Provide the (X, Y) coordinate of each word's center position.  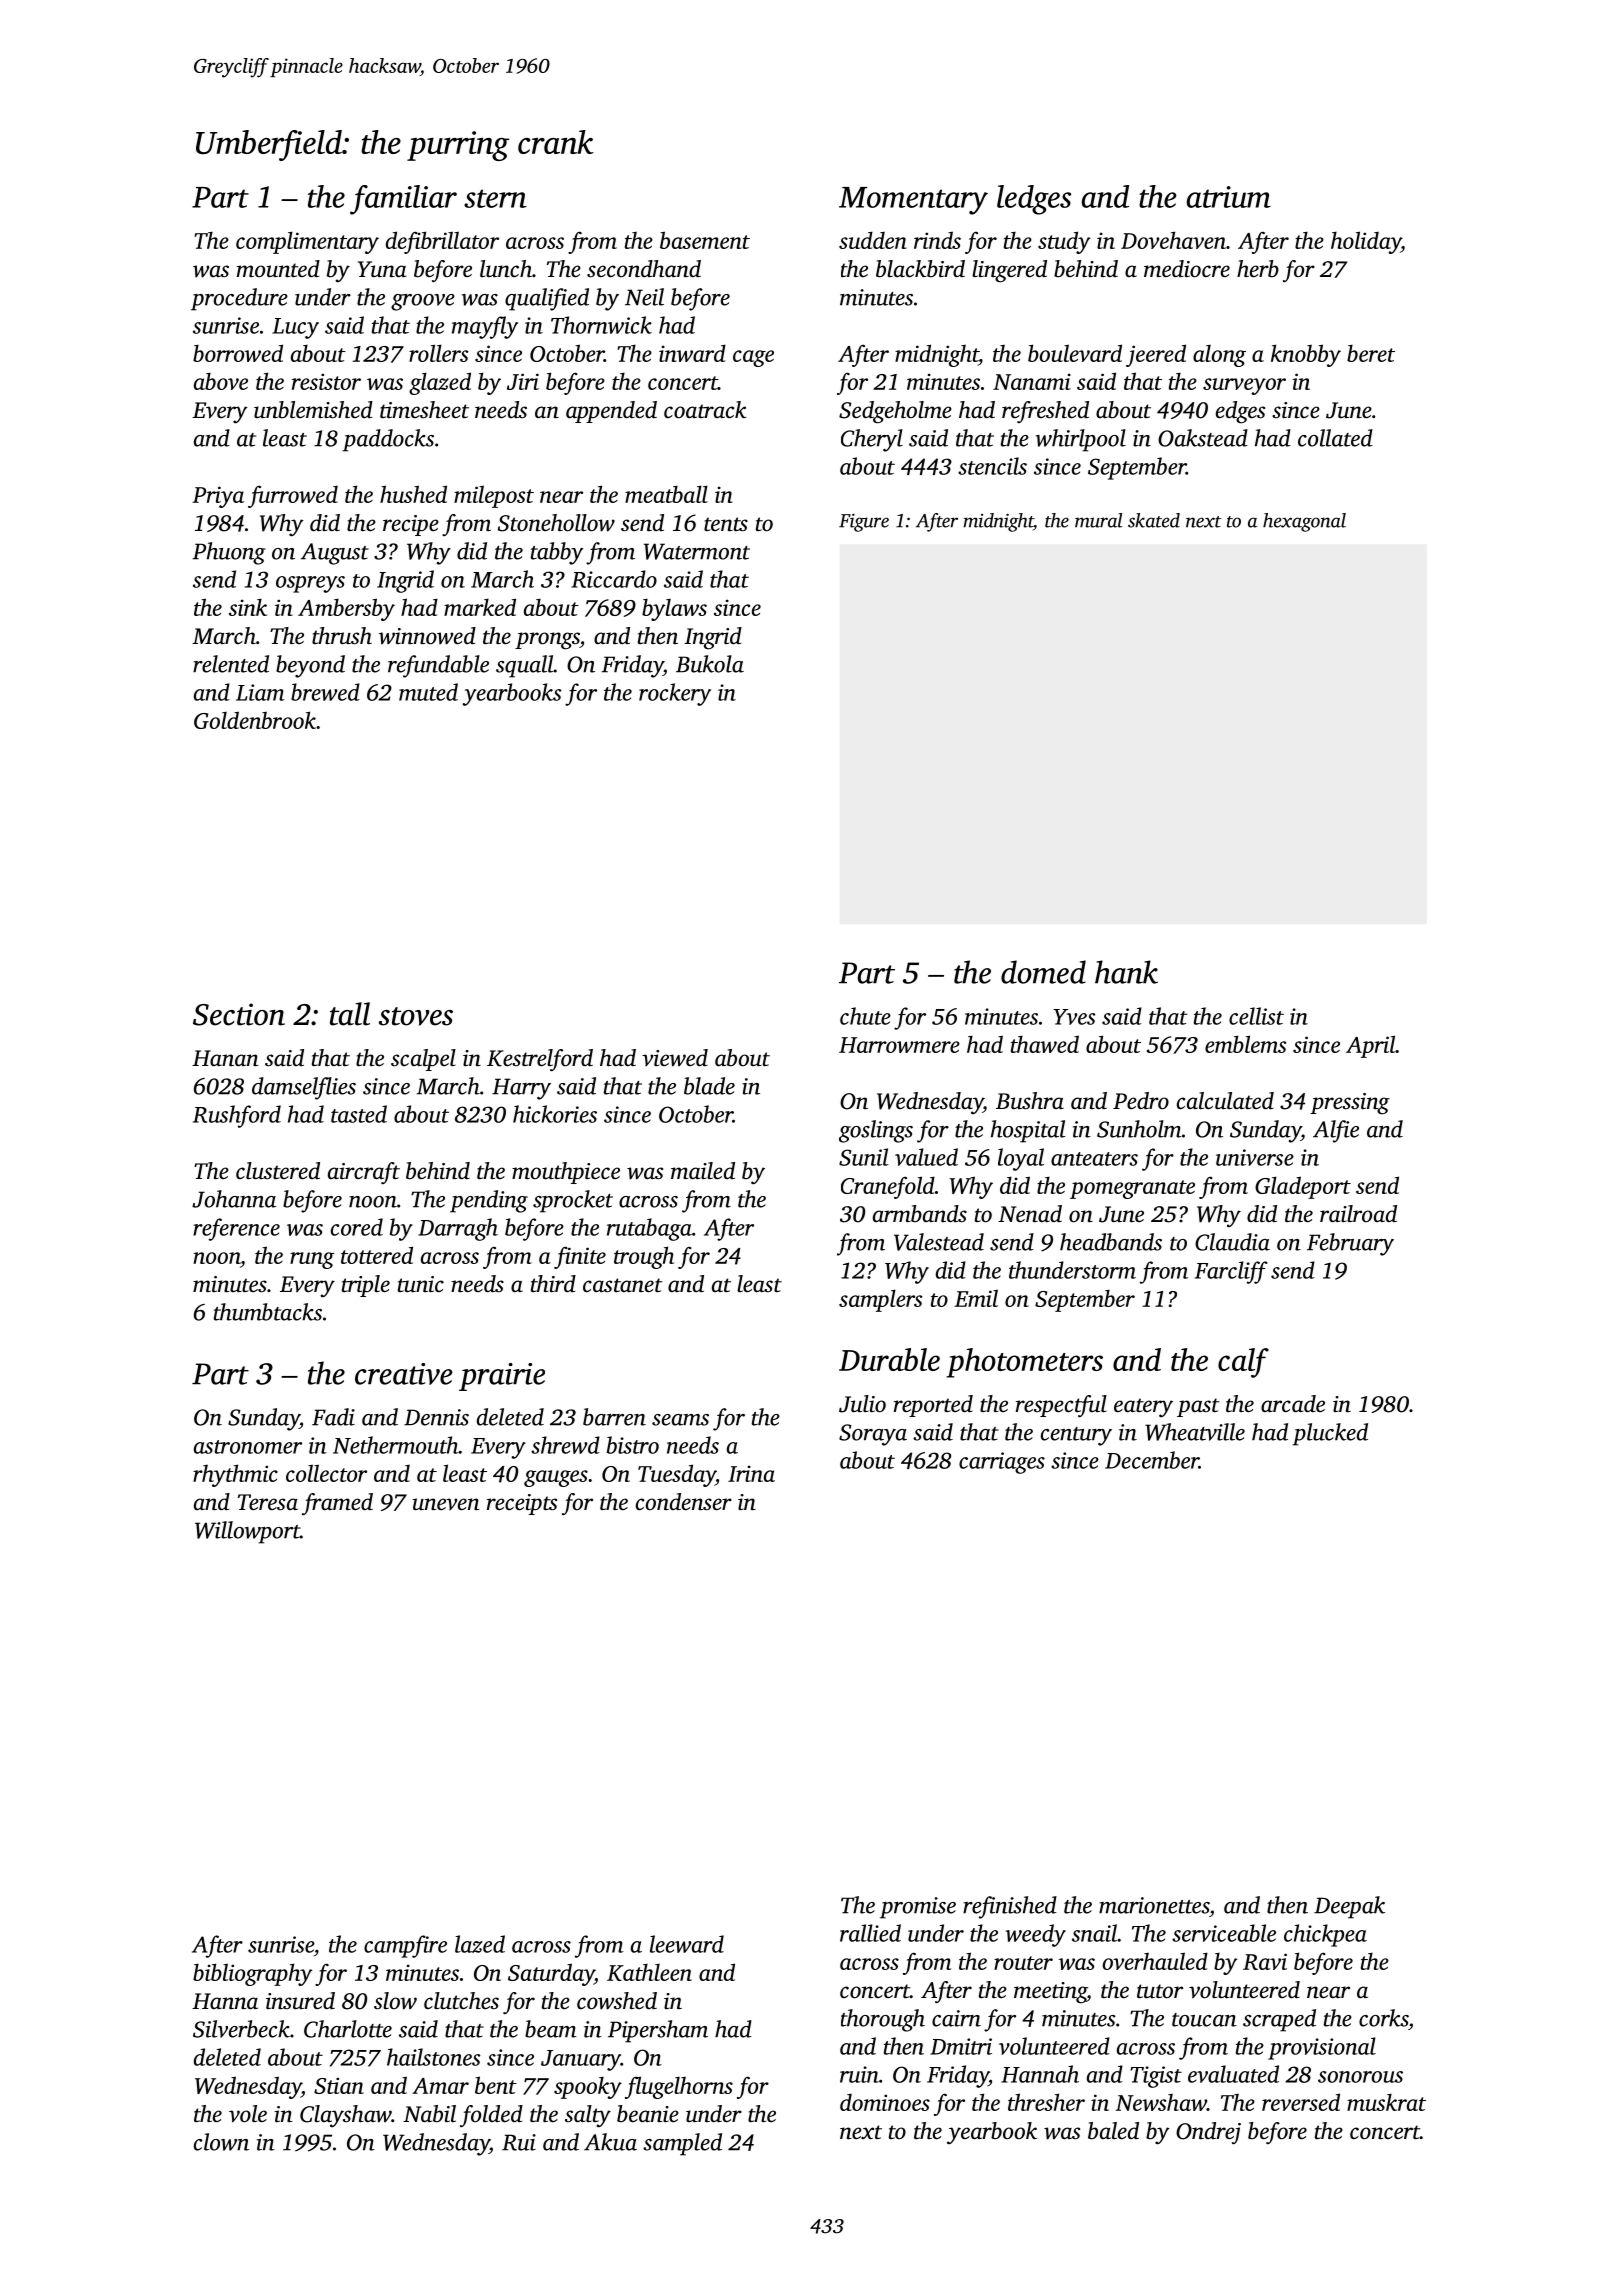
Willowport (247, 1532)
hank (1126, 972)
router (1023, 1963)
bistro (633, 1445)
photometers (1024, 1363)
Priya (218, 497)
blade (709, 1086)
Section (239, 1014)
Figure (864, 523)
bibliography (252, 1974)
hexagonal (1304, 522)
